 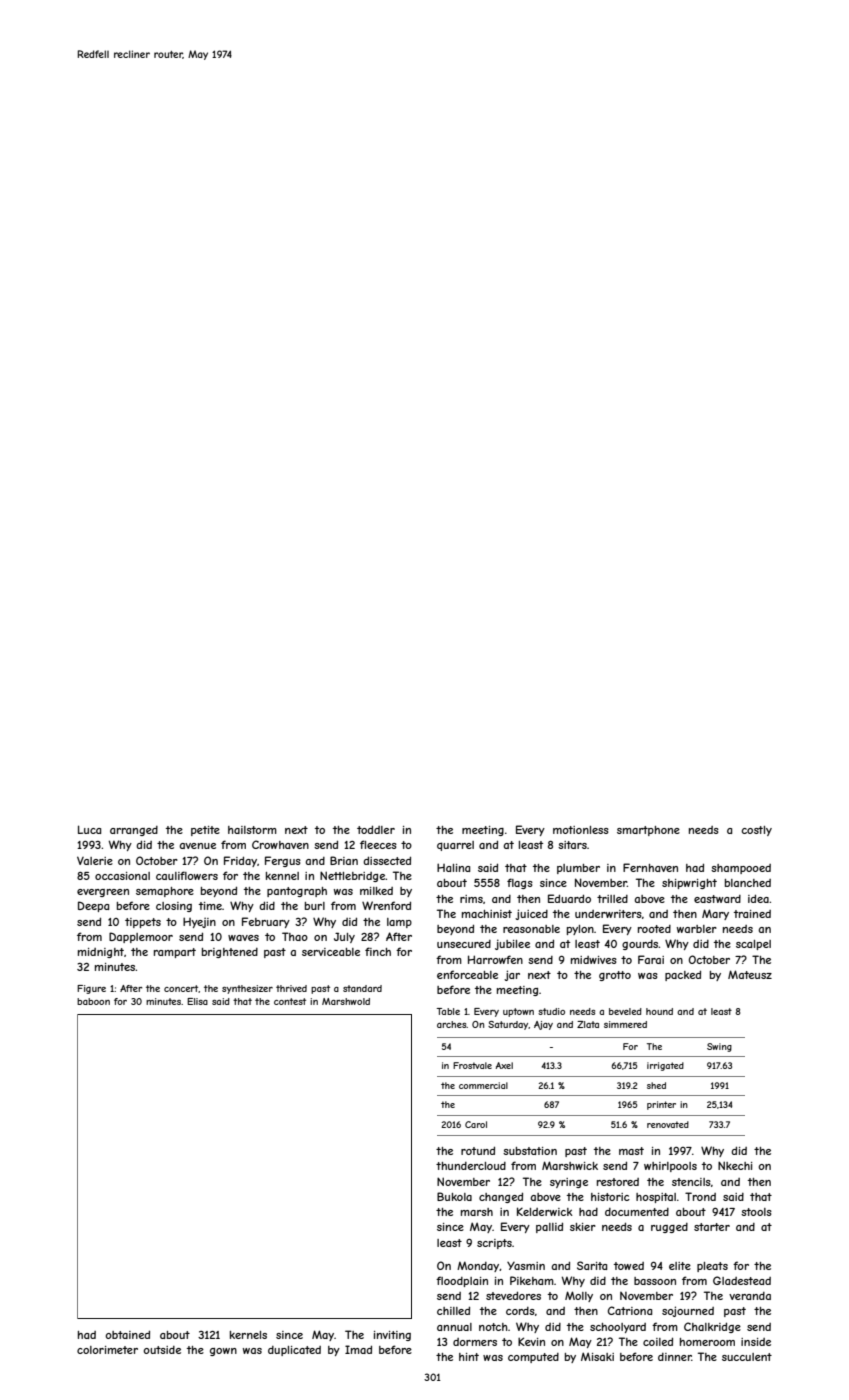 What do you see at coordinates (454, 1196) in the page?
I see `Bukola` at bounding box center [454, 1196].
